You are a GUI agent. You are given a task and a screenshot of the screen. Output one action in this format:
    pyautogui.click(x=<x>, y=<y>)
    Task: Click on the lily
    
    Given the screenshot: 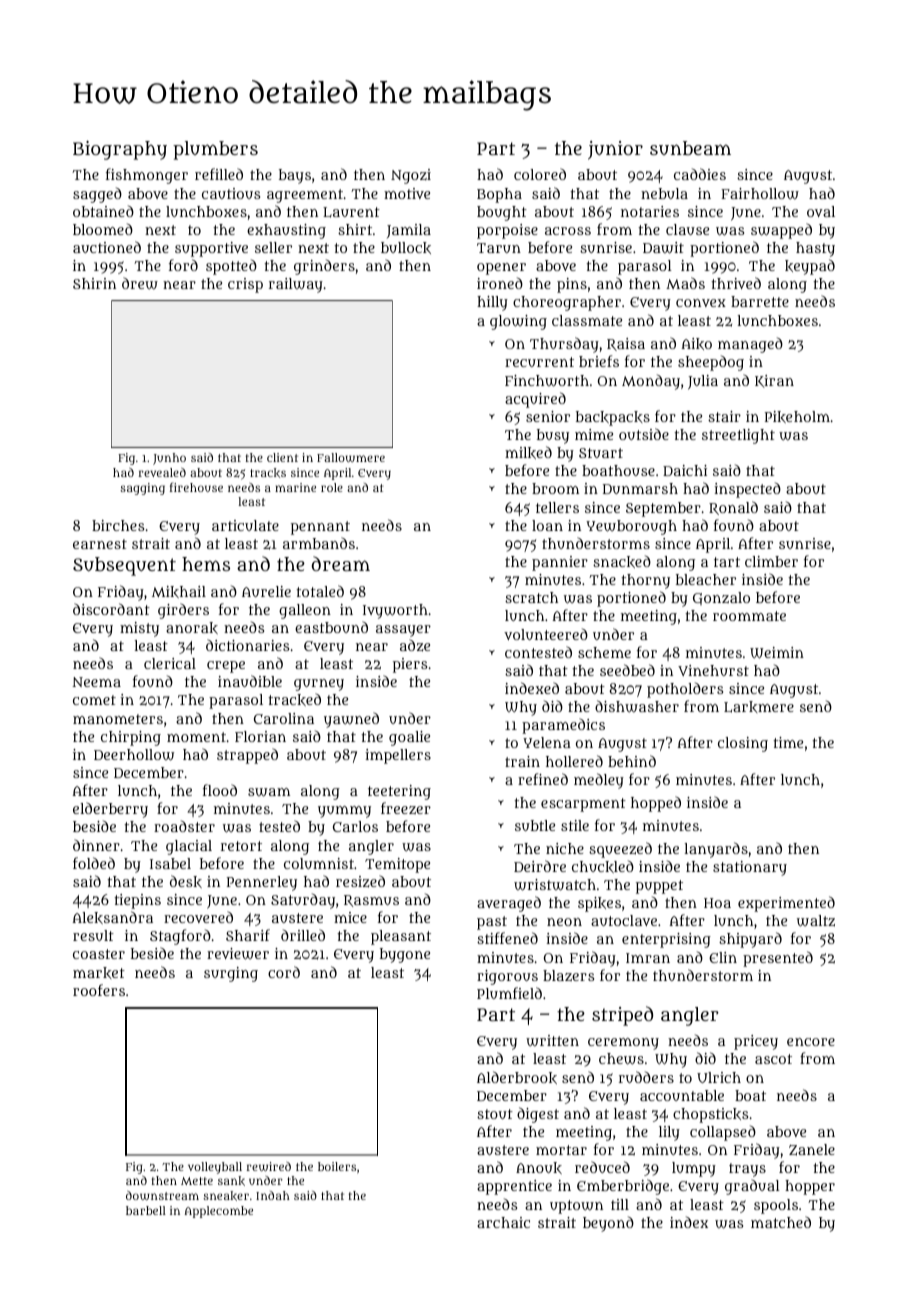 What is the action you would take?
    pyautogui.click(x=669, y=1133)
